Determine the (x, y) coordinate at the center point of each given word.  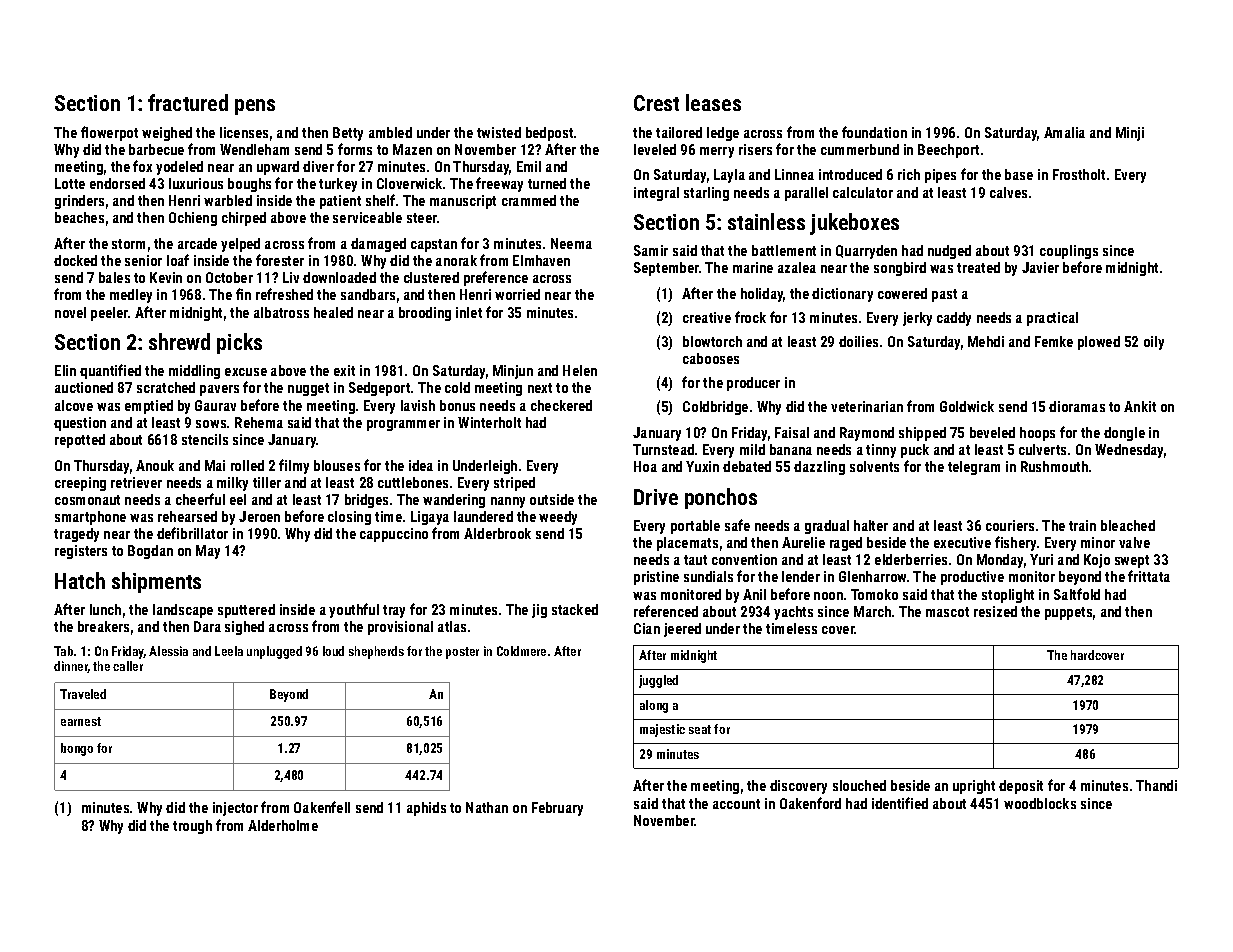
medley (131, 296)
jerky (917, 319)
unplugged (274, 652)
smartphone (90, 518)
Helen (580, 370)
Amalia (1064, 132)
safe (737, 525)
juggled (658, 681)
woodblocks (1040, 803)
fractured (188, 102)
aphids (426, 809)
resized (995, 611)
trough (192, 827)
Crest (656, 103)
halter (871, 525)
